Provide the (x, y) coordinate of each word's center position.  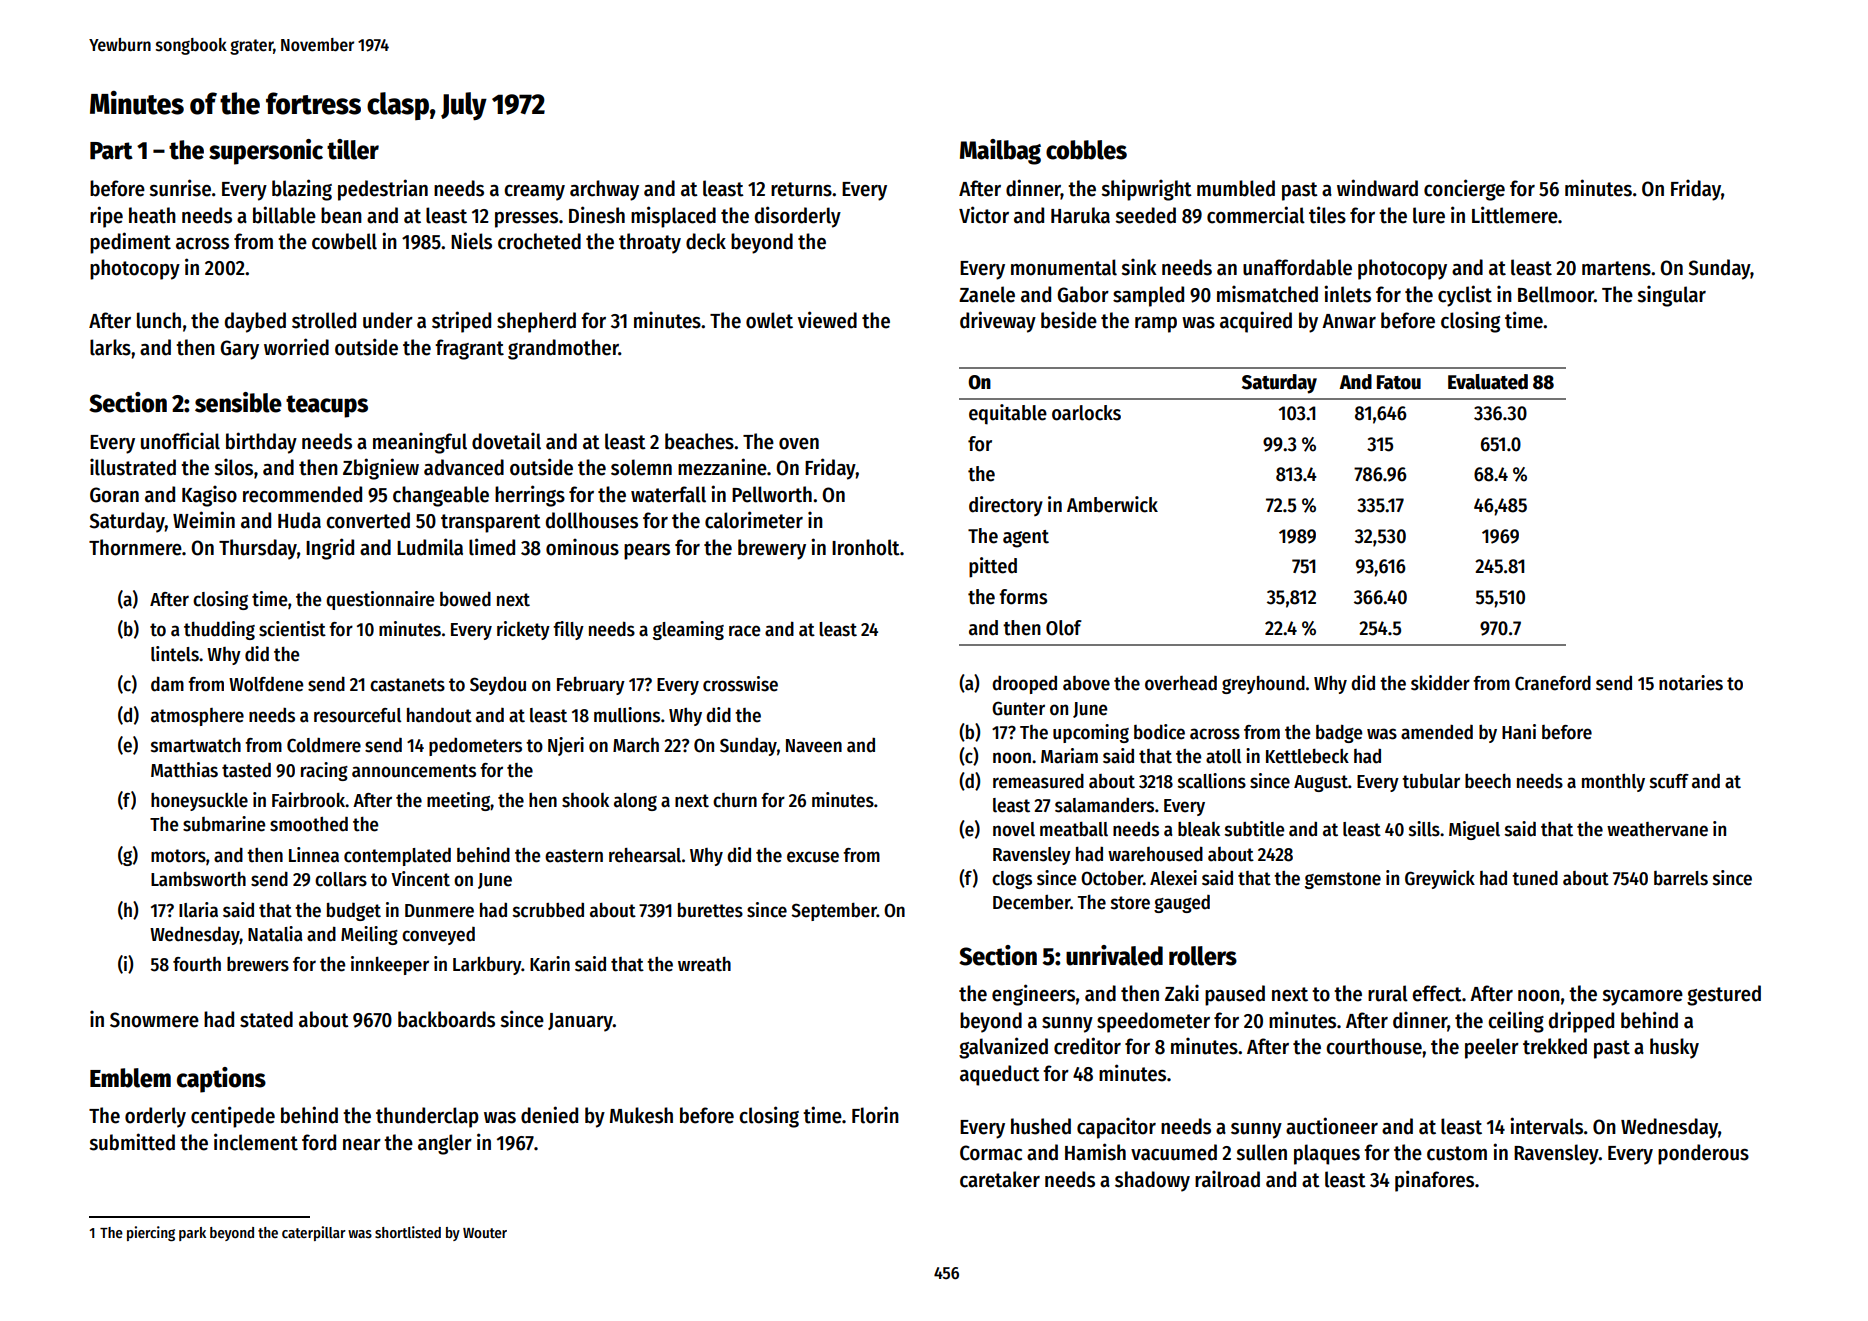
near (362, 1145)
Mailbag (1000, 152)
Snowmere (154, 1020)
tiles (1327, 215)
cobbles (1086, 150)
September (834, 912)
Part (111, 151)
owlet (769, 320)
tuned (1535, 878)
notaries (1691, 683)
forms (1023, 597)
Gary (239, 350)
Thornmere (135, 547)
